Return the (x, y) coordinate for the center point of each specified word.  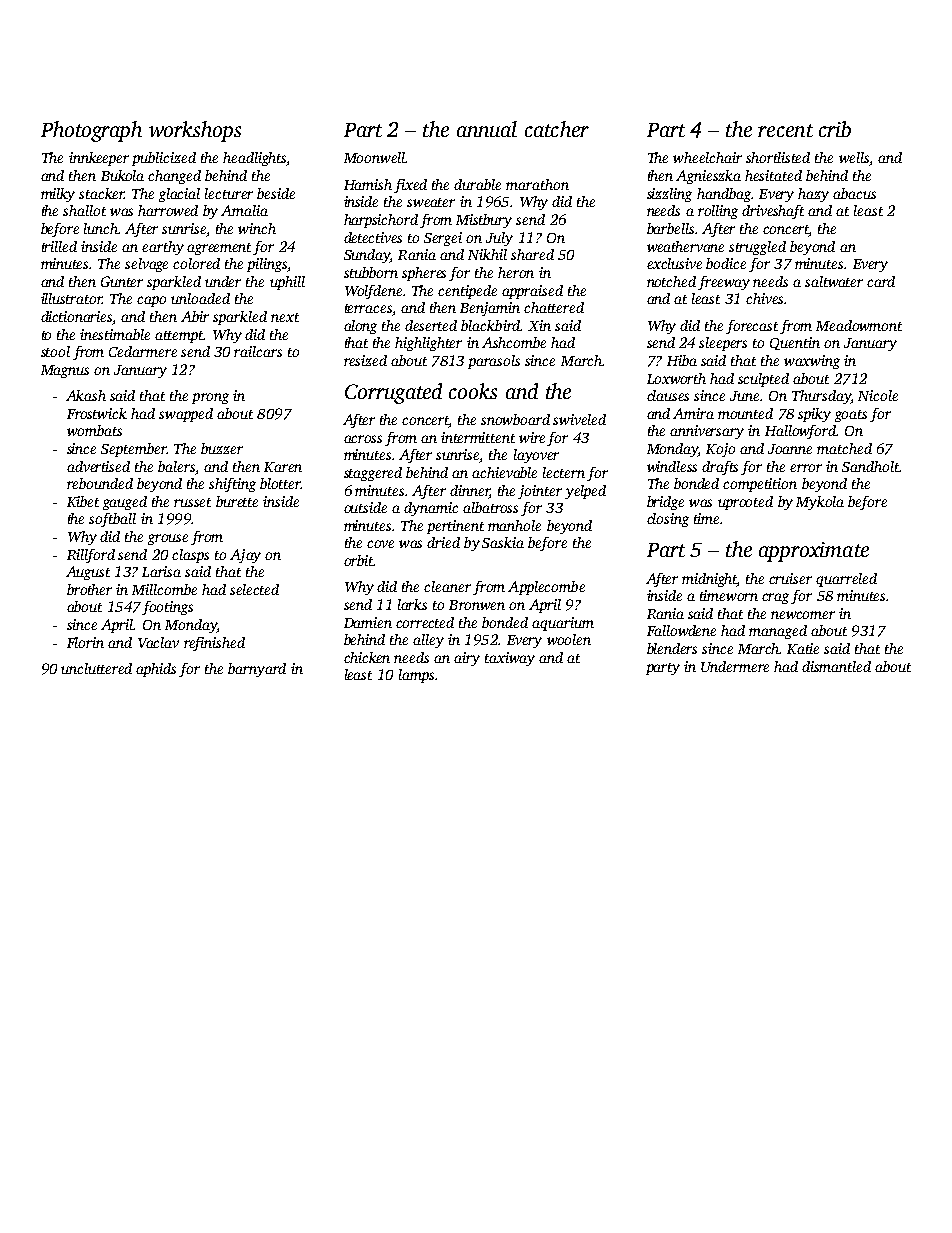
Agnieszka (708, 177)
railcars (258, 351)
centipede (467, 292)
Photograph (91, 131)
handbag (724, 195)
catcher (557, 129)
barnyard (257, 670)
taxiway (510, 659)
